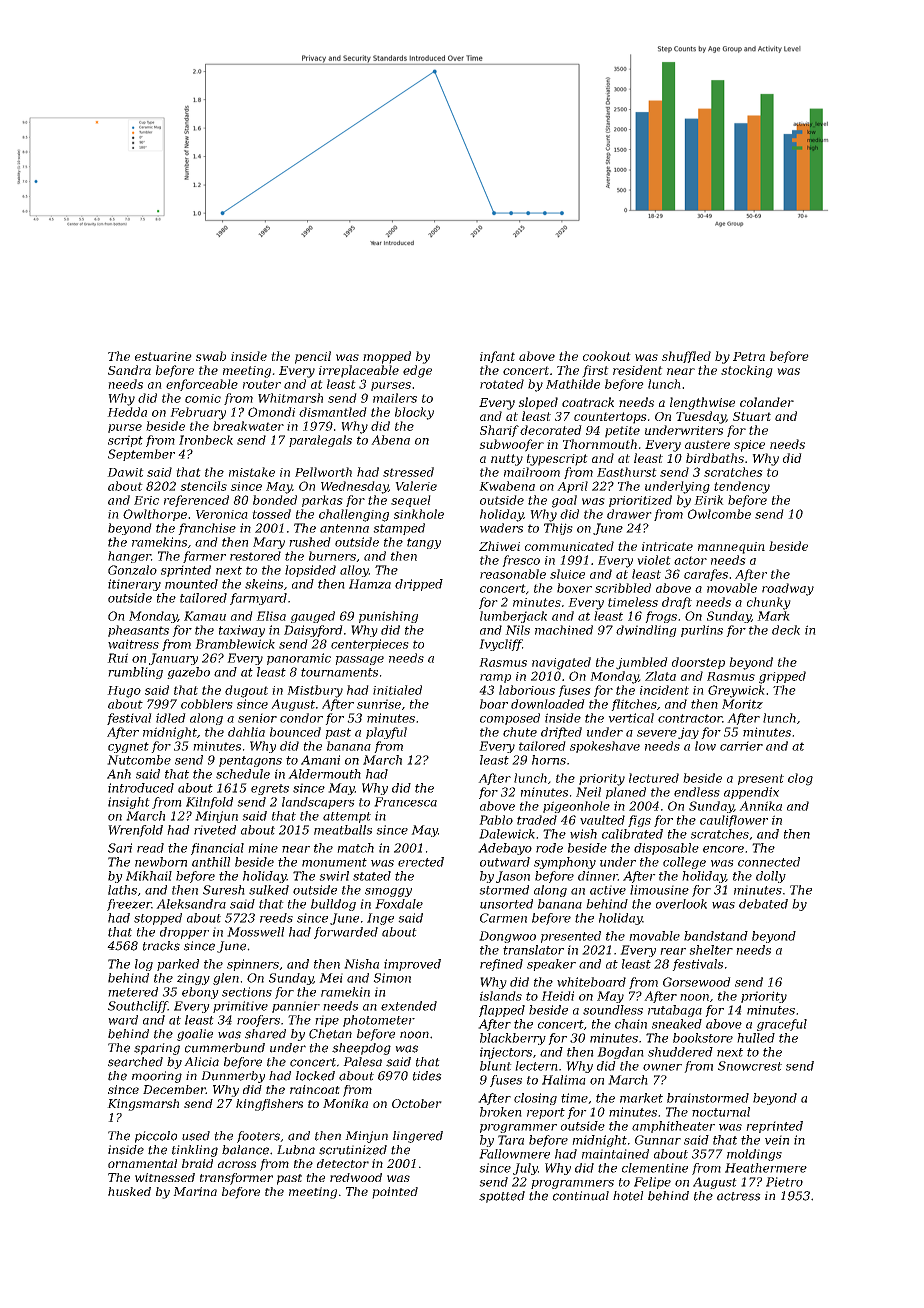 This image has height=1308, width=924. I want to click on actress, so click(739, 1196).
